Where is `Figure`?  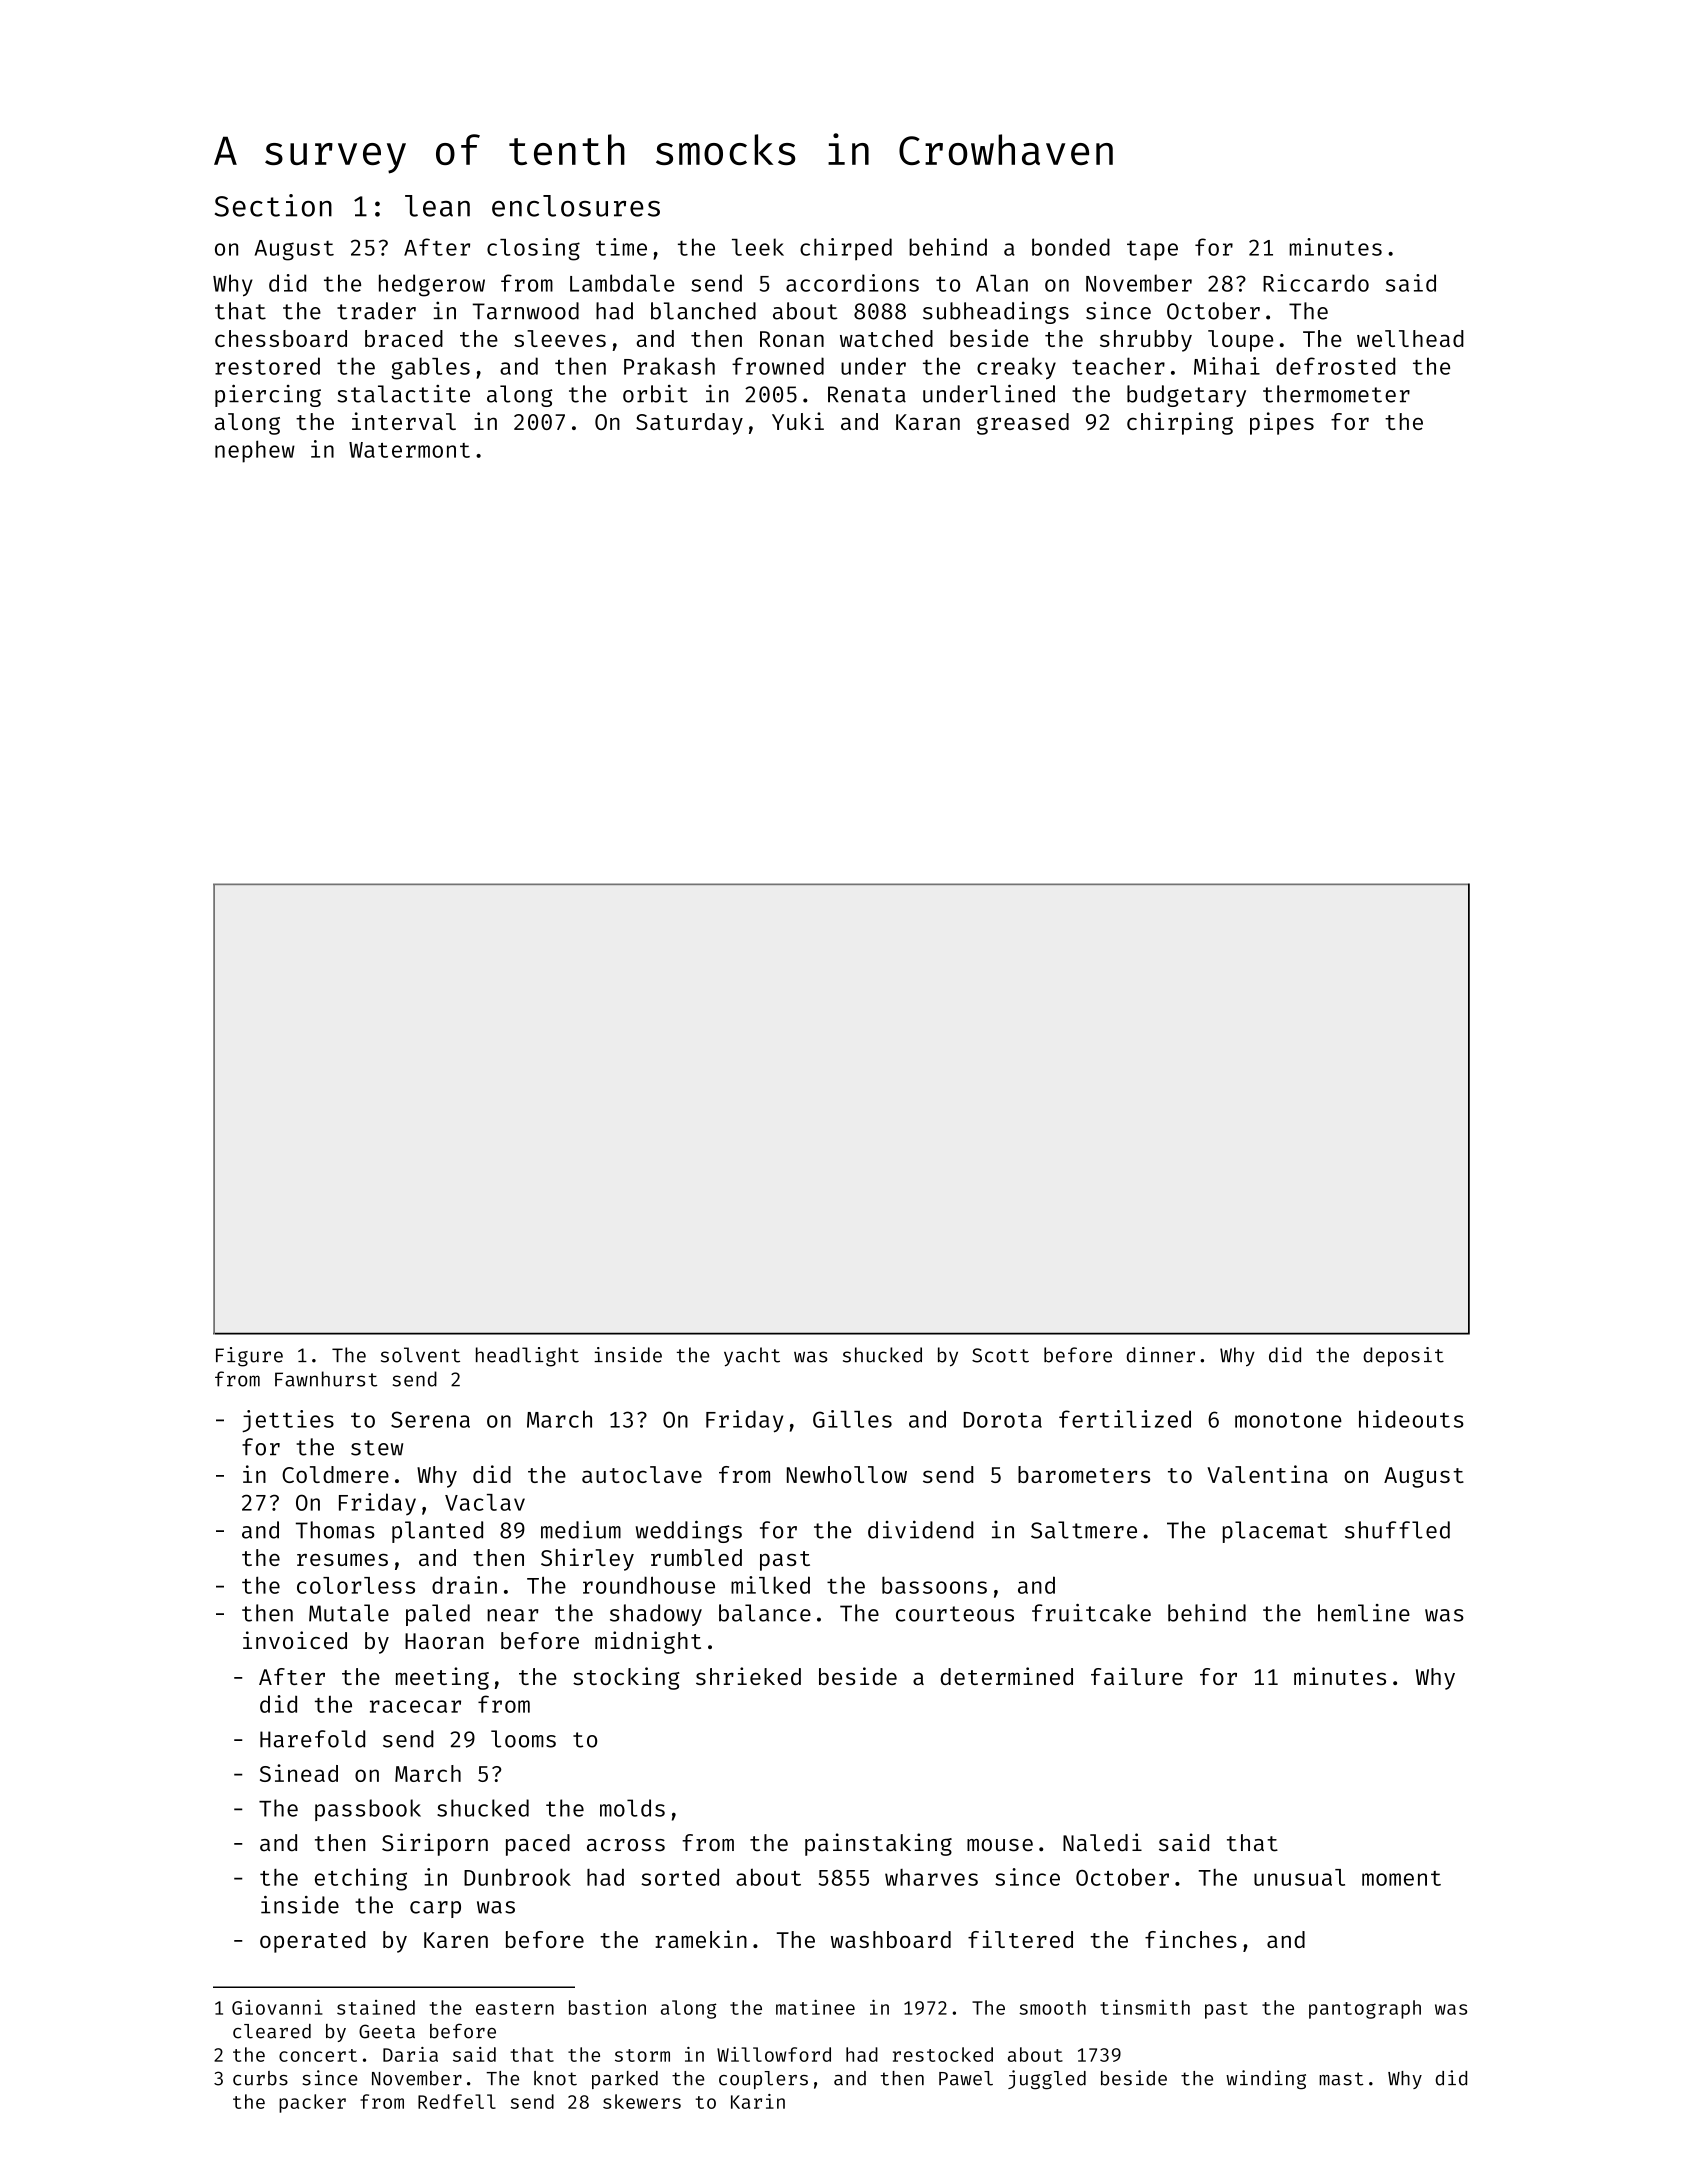
Figure is located at coordinates (249, 1357).
